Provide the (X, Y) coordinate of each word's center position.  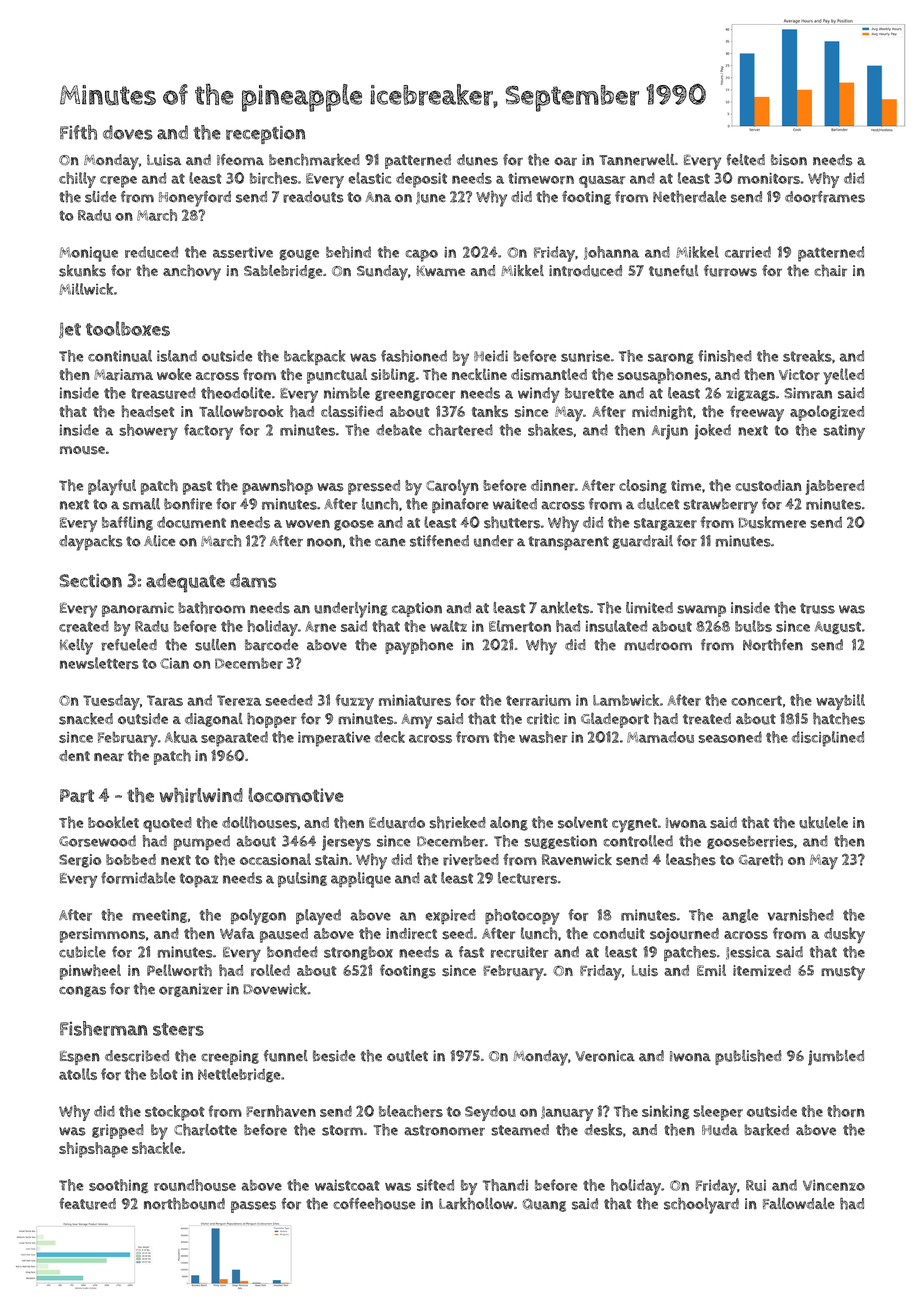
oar (565, 161)
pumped (202, 842)
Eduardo (397, 823)
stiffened (439, 541)
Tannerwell (637, 160)
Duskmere (772, 522)
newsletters (99, 663)
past (197, 488)
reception (265, 135)
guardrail (643, 542)
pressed (374, 487)
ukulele (823, 822)
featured (87, 1204)
